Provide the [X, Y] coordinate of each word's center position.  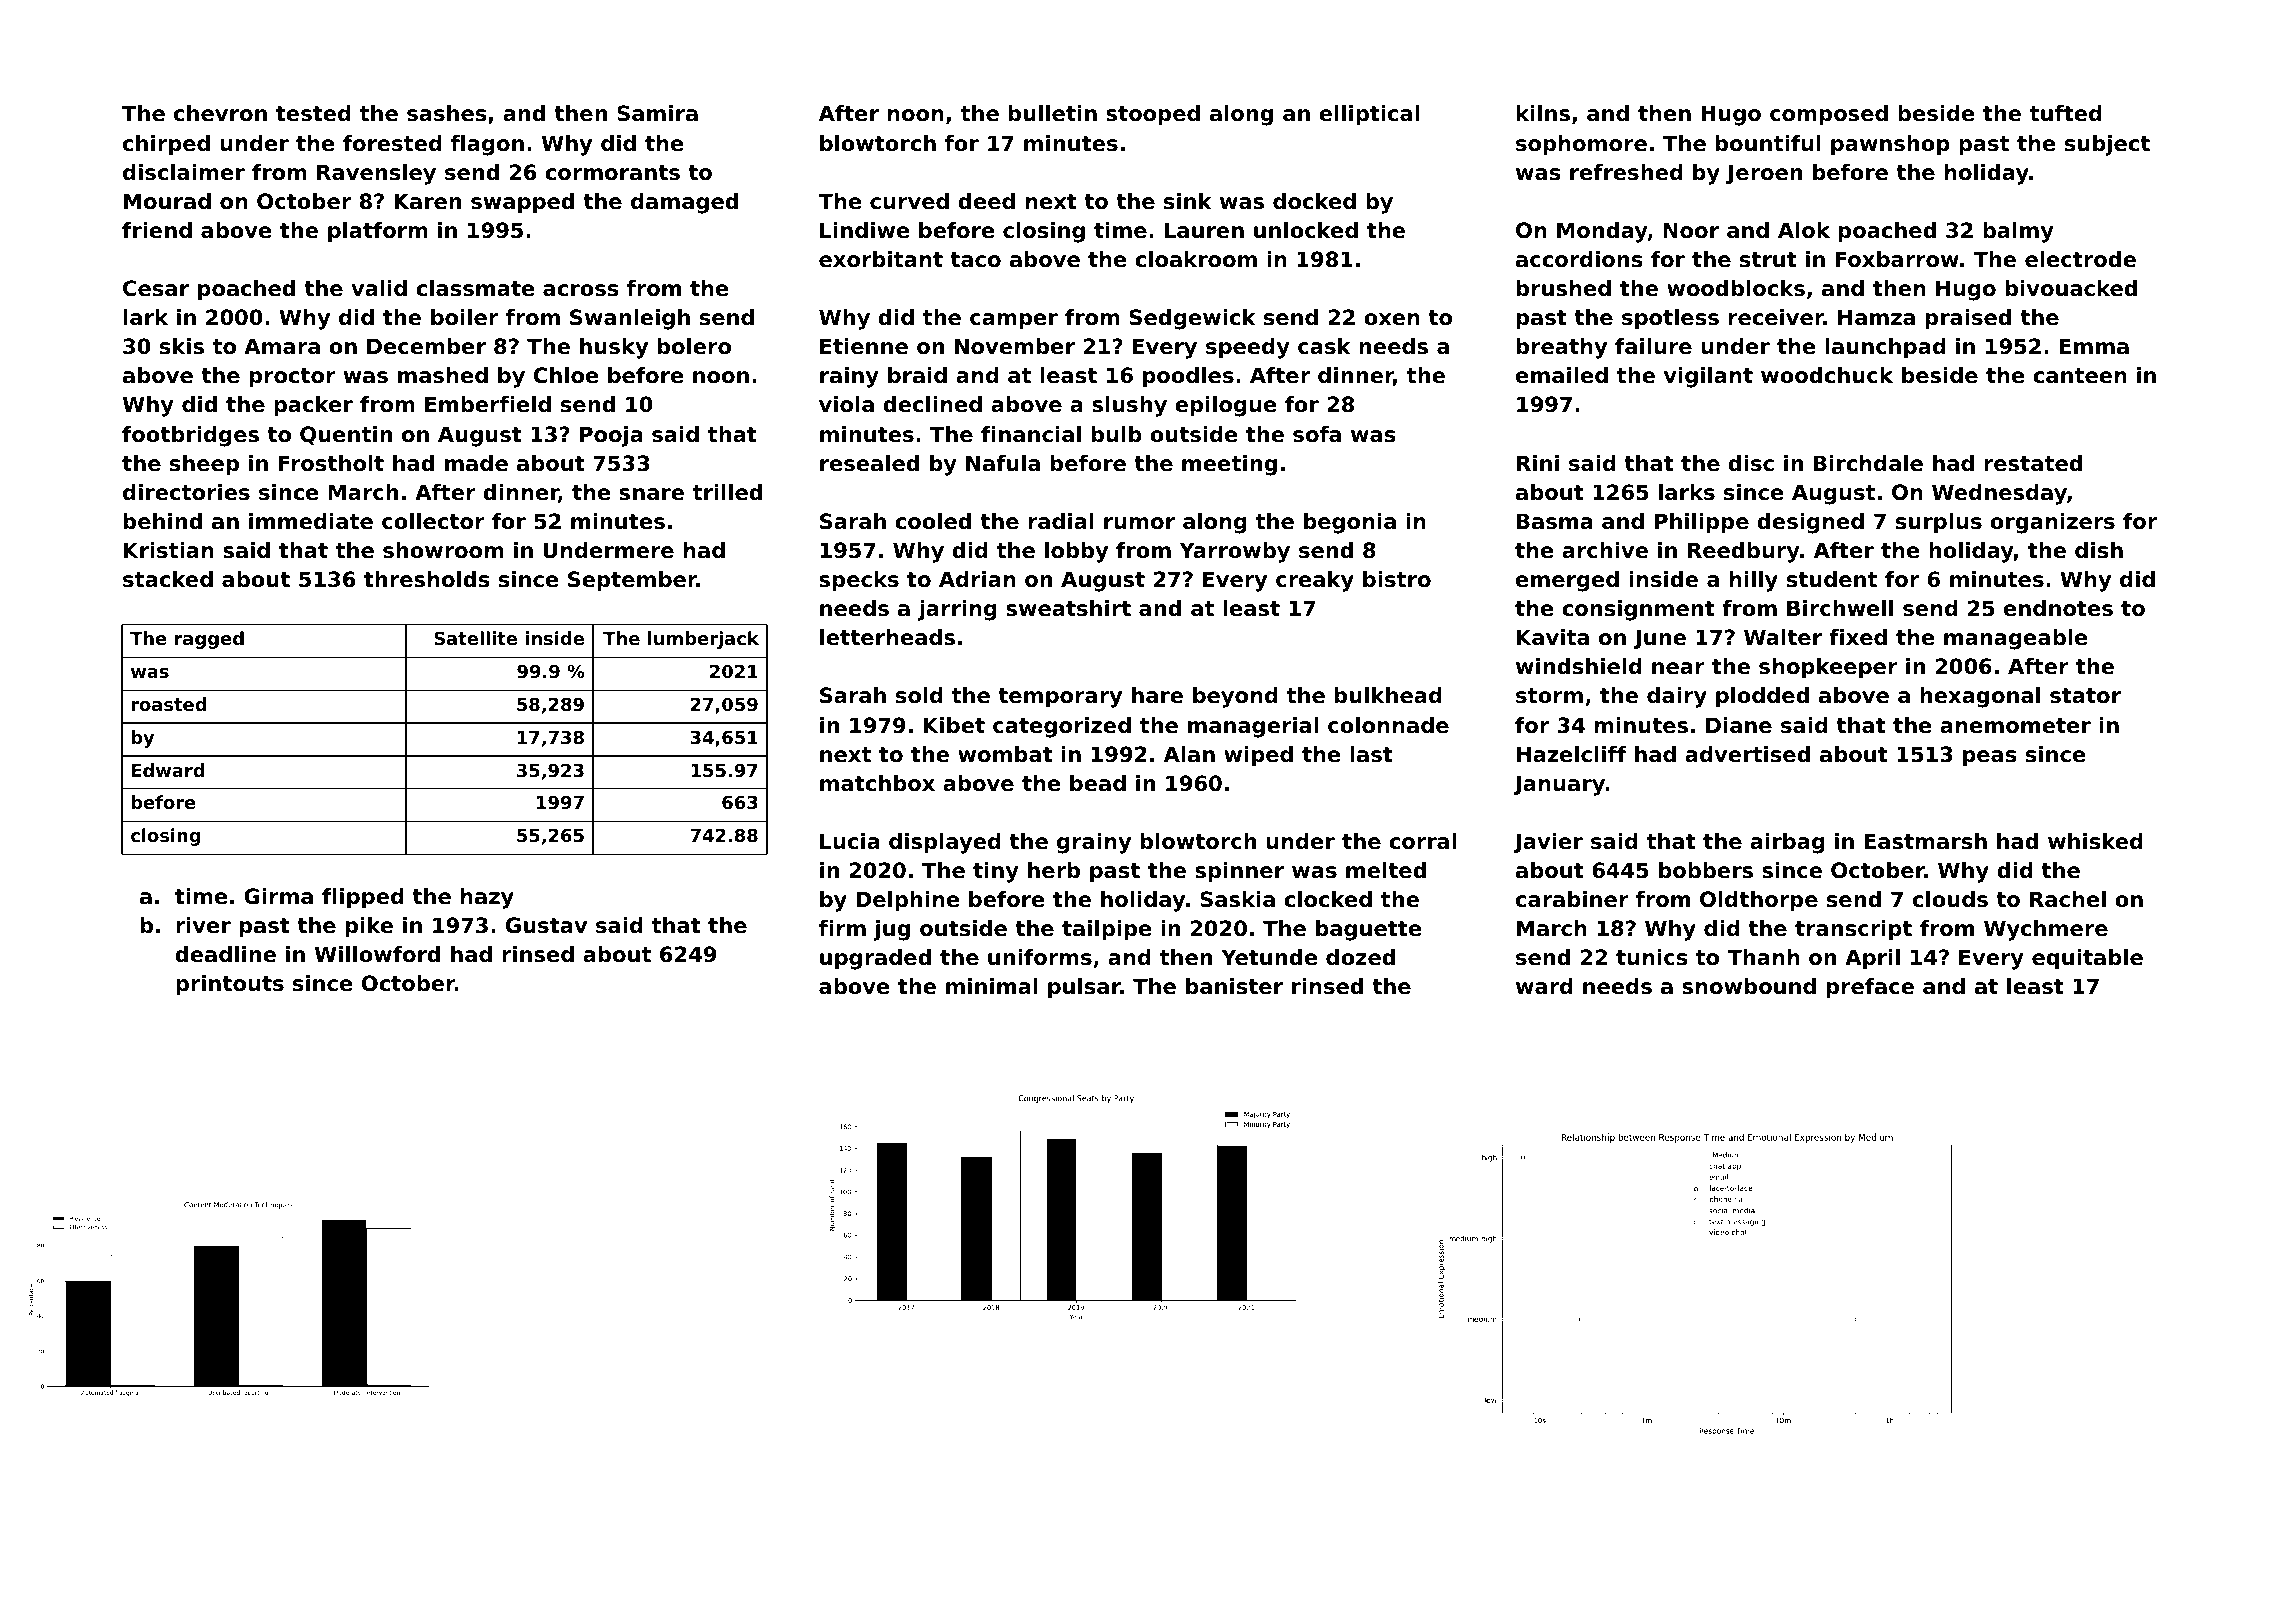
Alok [1804, 230]
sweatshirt [1068, 608]
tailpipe [1107, 930]
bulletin [1053, 113]
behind [163, 521]
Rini [1538, 463]
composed [1829, 115]
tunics [1652, 957]
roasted [169, 704]
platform [378, 232]
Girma [278, 896]
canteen [2080, 376]
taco [975, 260]
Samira [657, 113]
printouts [230, 985]
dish [2099, 550]
